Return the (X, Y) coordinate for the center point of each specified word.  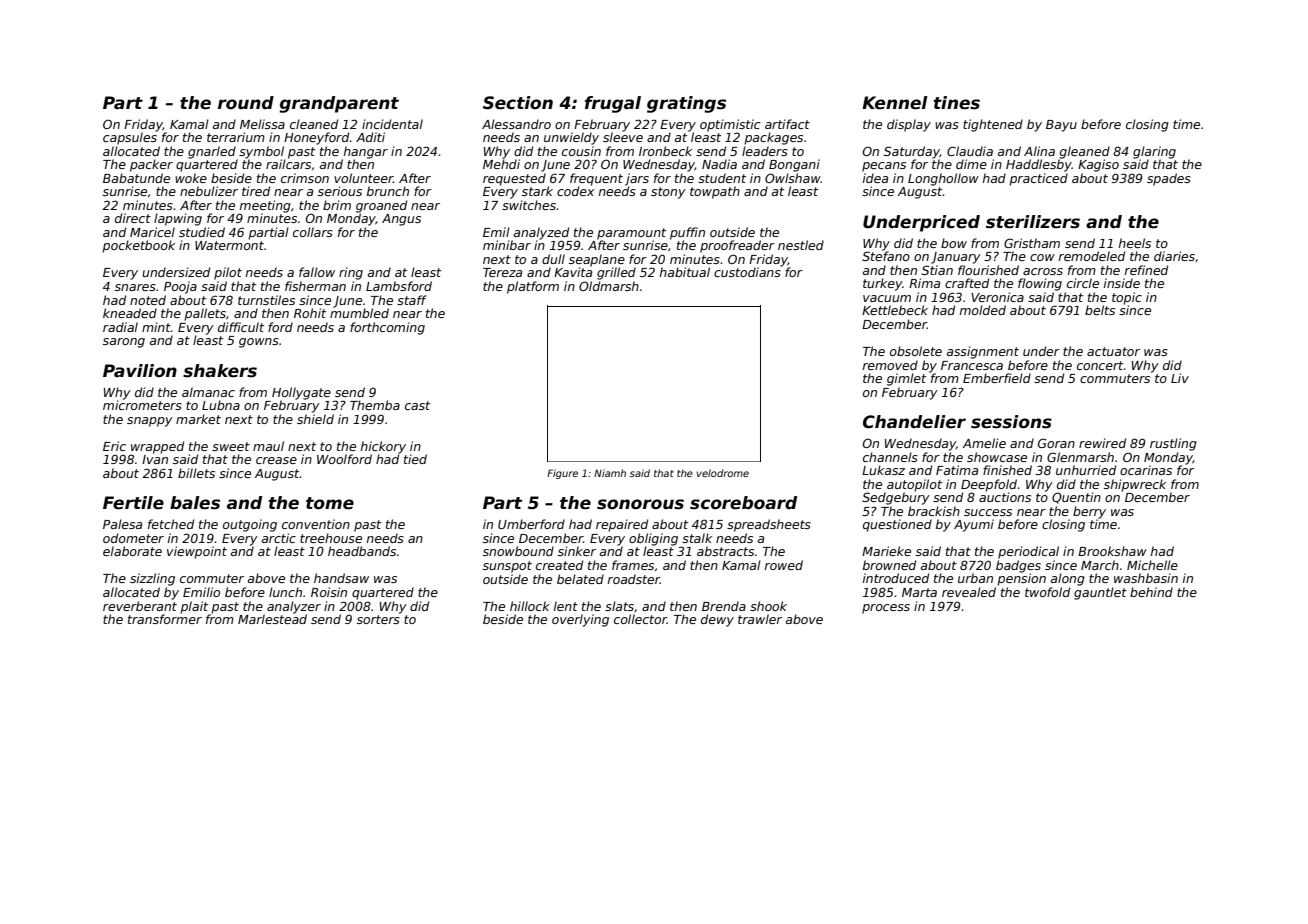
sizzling (152, 579)
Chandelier (914, 422)
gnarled (212, 152)
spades (1169, 179)
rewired (1102, 443)
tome (330, 503)
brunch (388, 191)
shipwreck (1135, 485)
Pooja (180, 287)
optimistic (730, 125)
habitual (685, 272)
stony (668, 193)
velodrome (723, 473)
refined (1146, 270)
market (198, 419)
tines (956, 103)
